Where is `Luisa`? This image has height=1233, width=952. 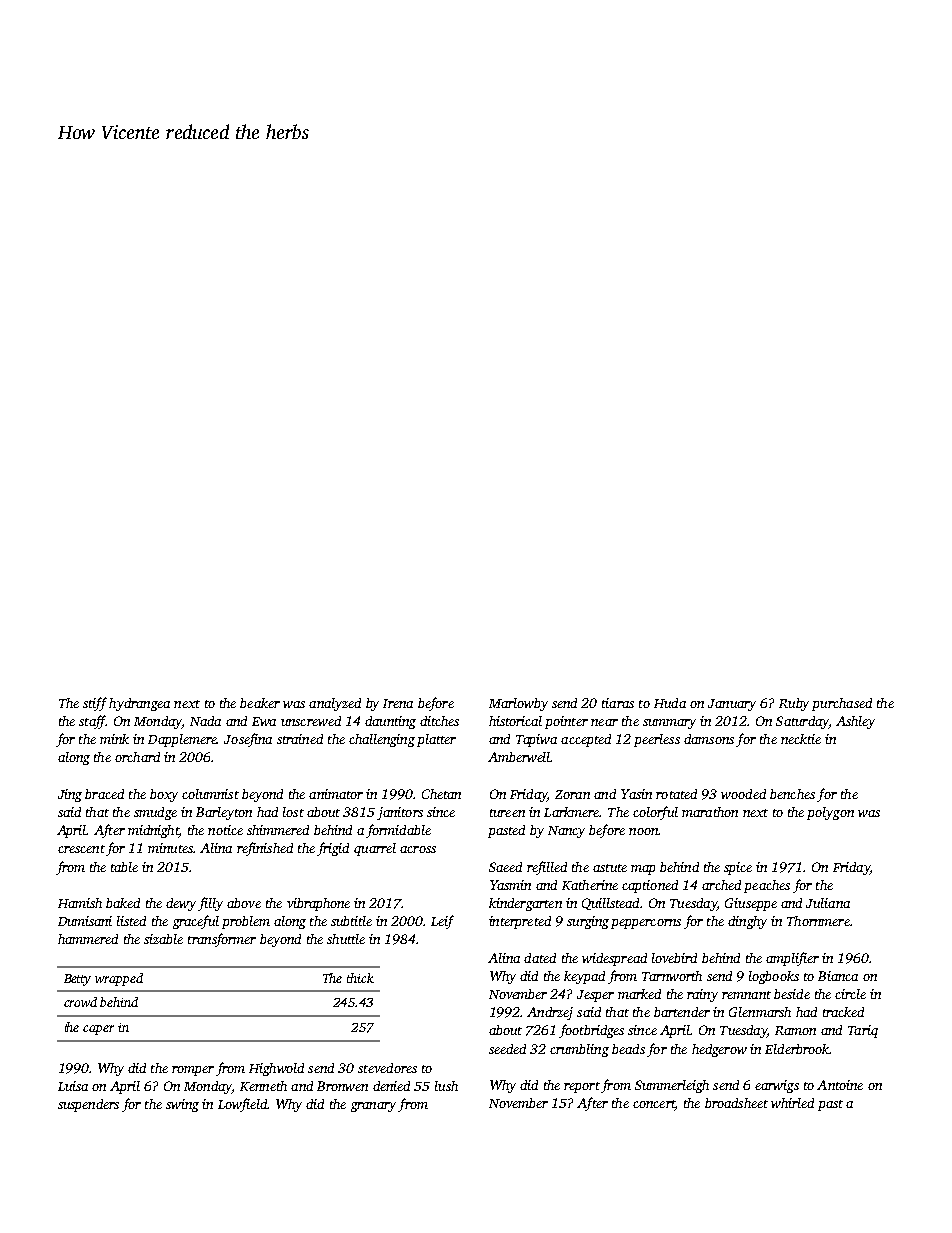
Luisa is located at coordinates (73, 1086).
